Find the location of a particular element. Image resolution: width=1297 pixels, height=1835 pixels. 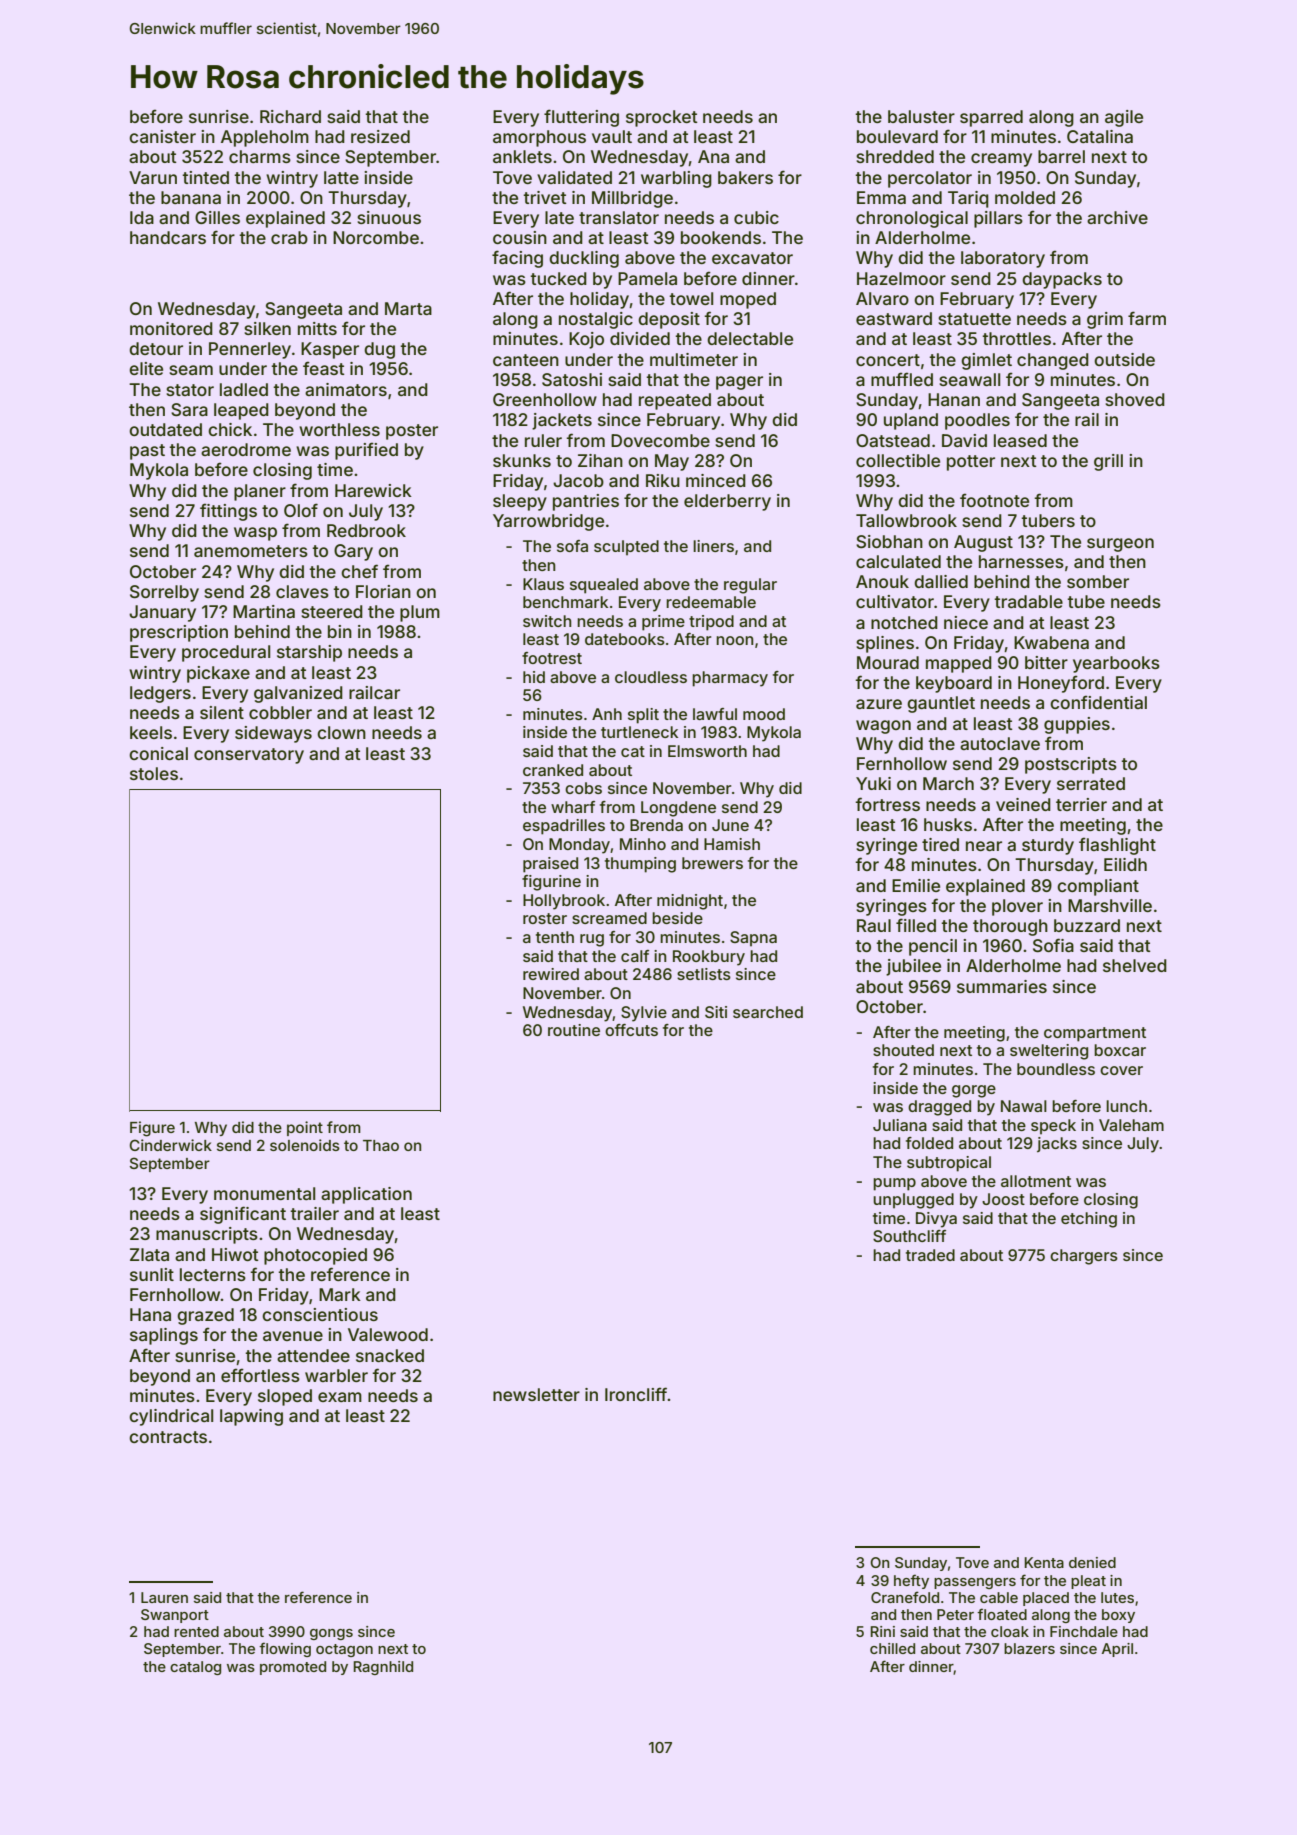

lapwing is located at coordinates (251, 1417).
